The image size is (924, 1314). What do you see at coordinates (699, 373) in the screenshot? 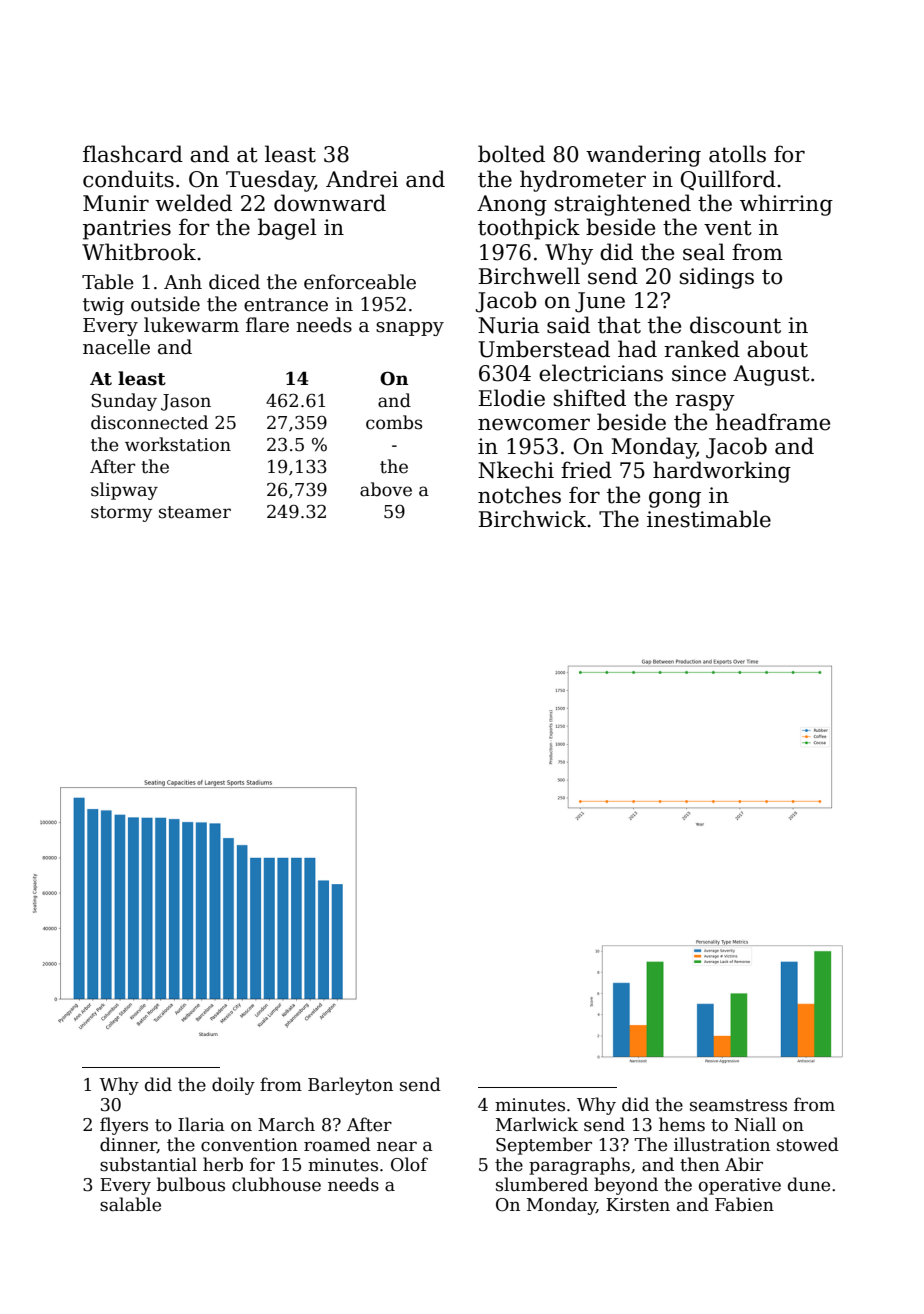
I see `since` at bounding box center [699, 373].
